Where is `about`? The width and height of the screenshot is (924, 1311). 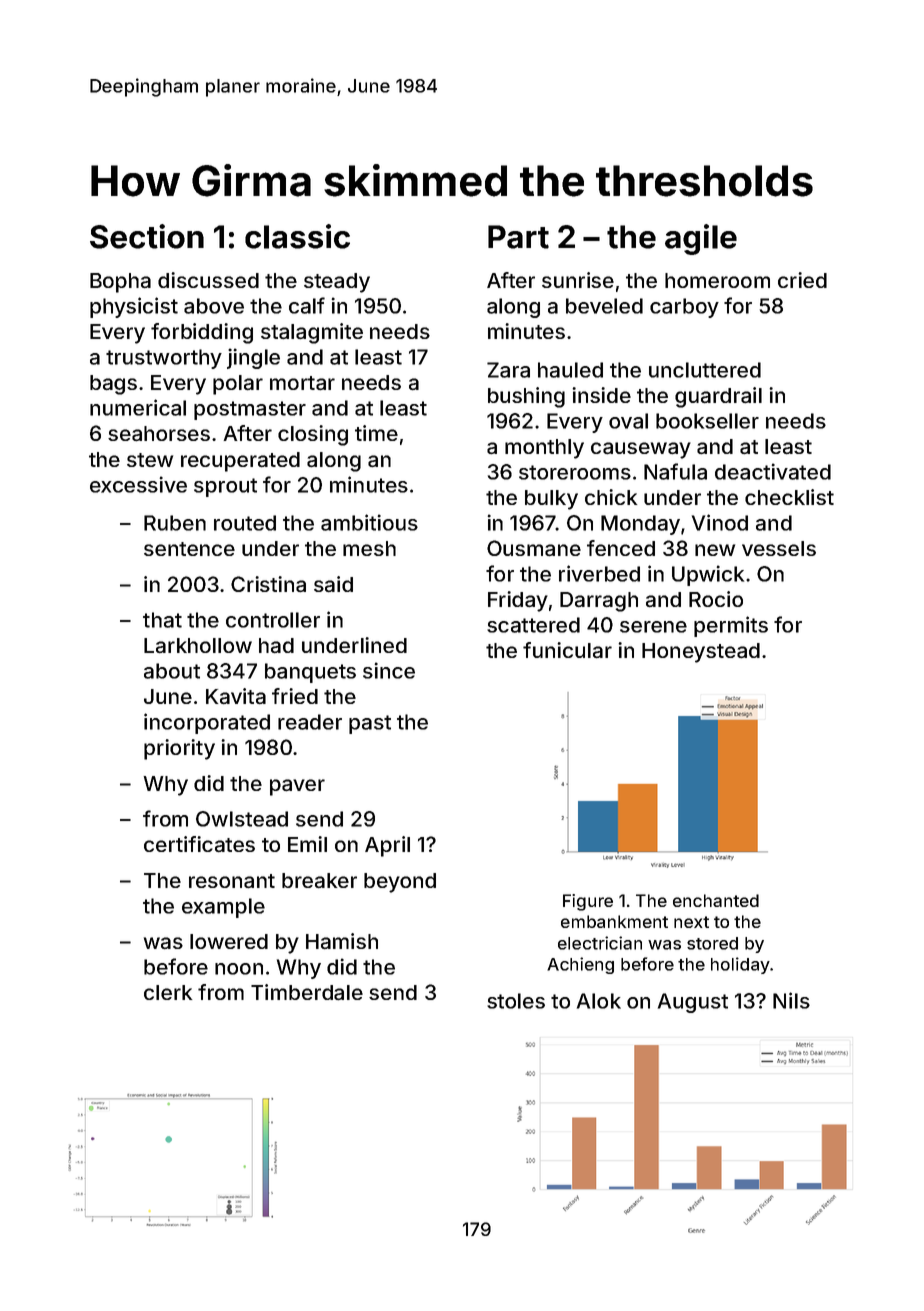
about is located at coordinates (172, 671).
